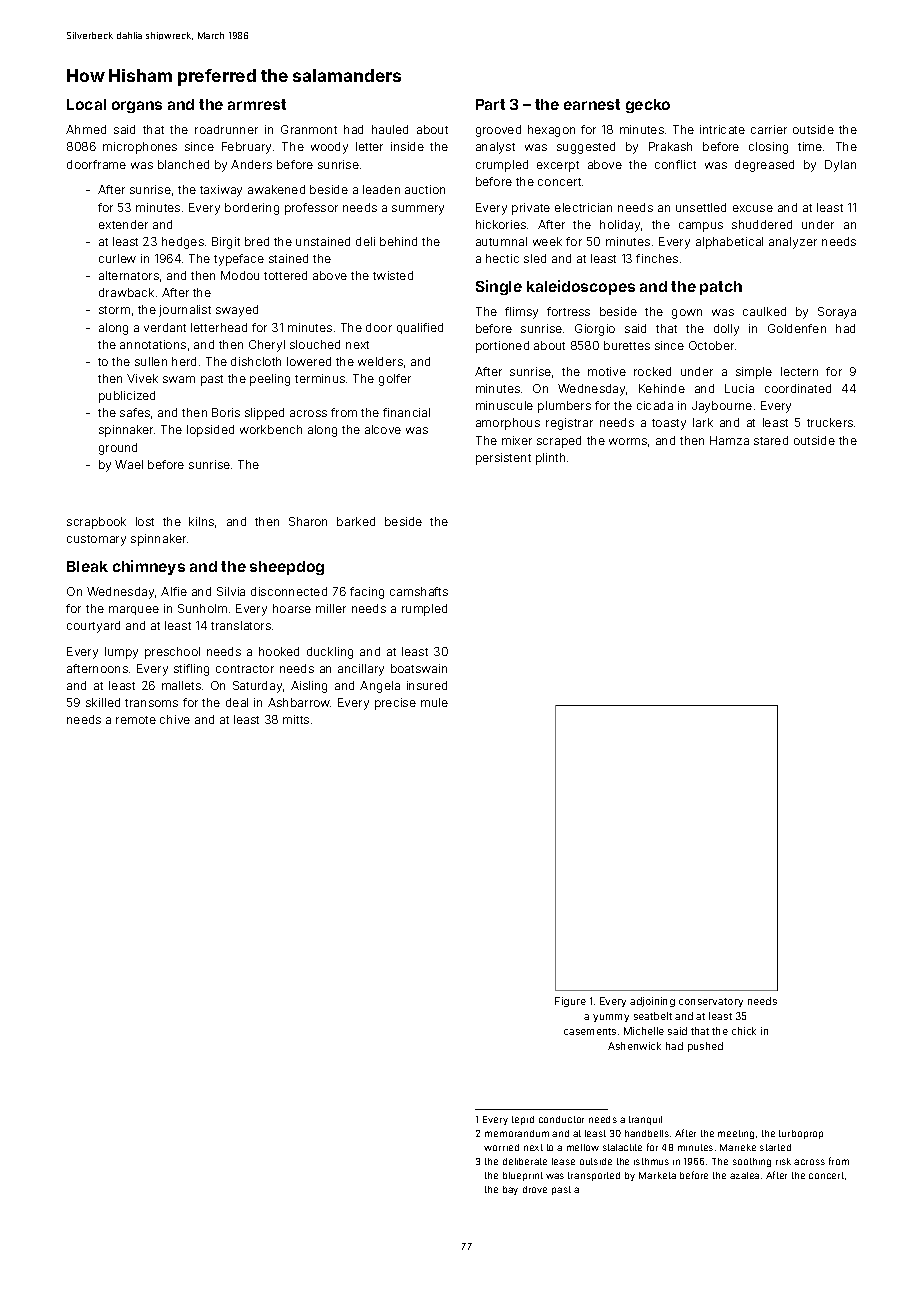  Describe the element at coordinates (771, 440) in the page. I see `stared` at that location.
